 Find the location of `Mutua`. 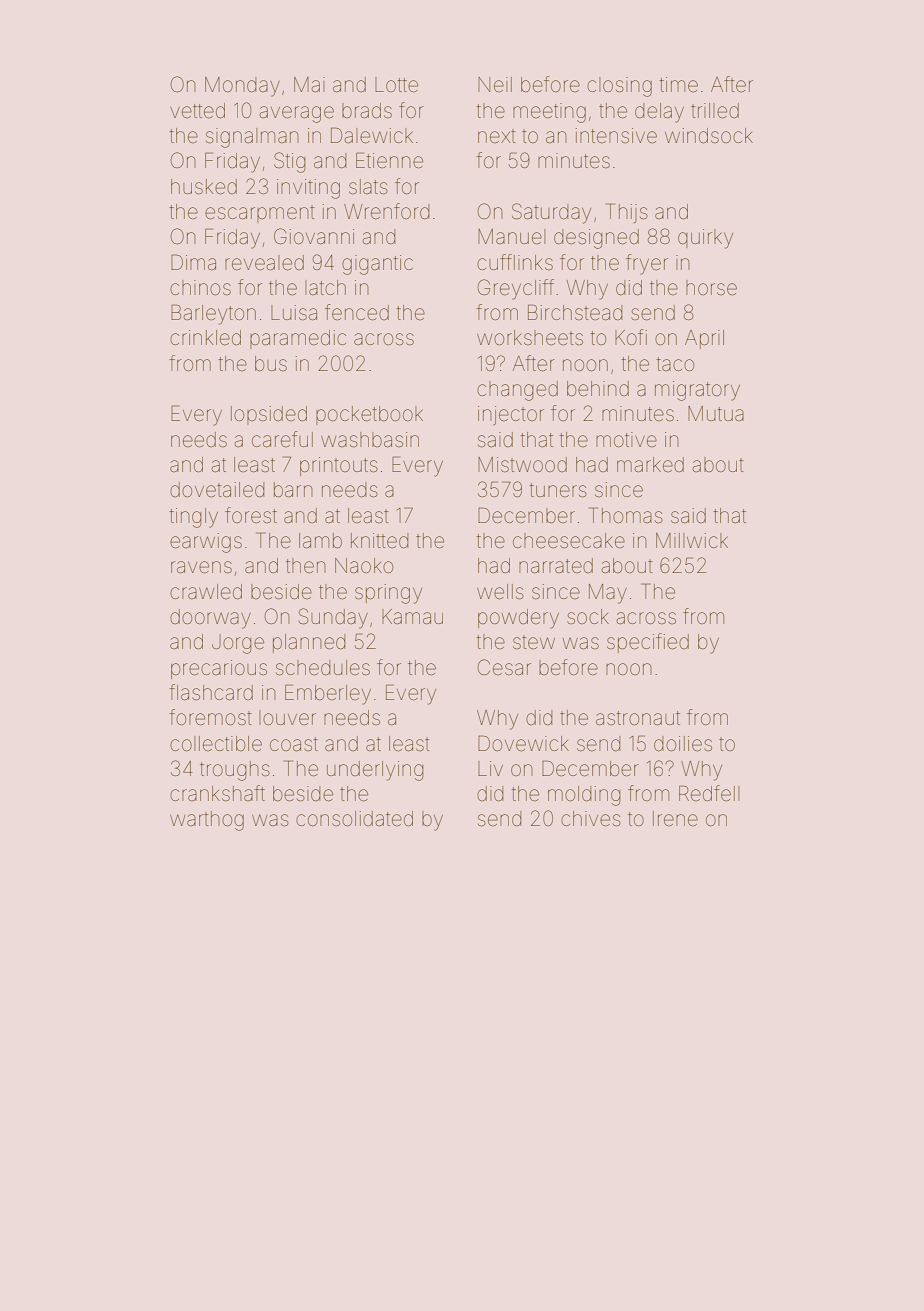

Mutua is located at coordinates (716, 413).
